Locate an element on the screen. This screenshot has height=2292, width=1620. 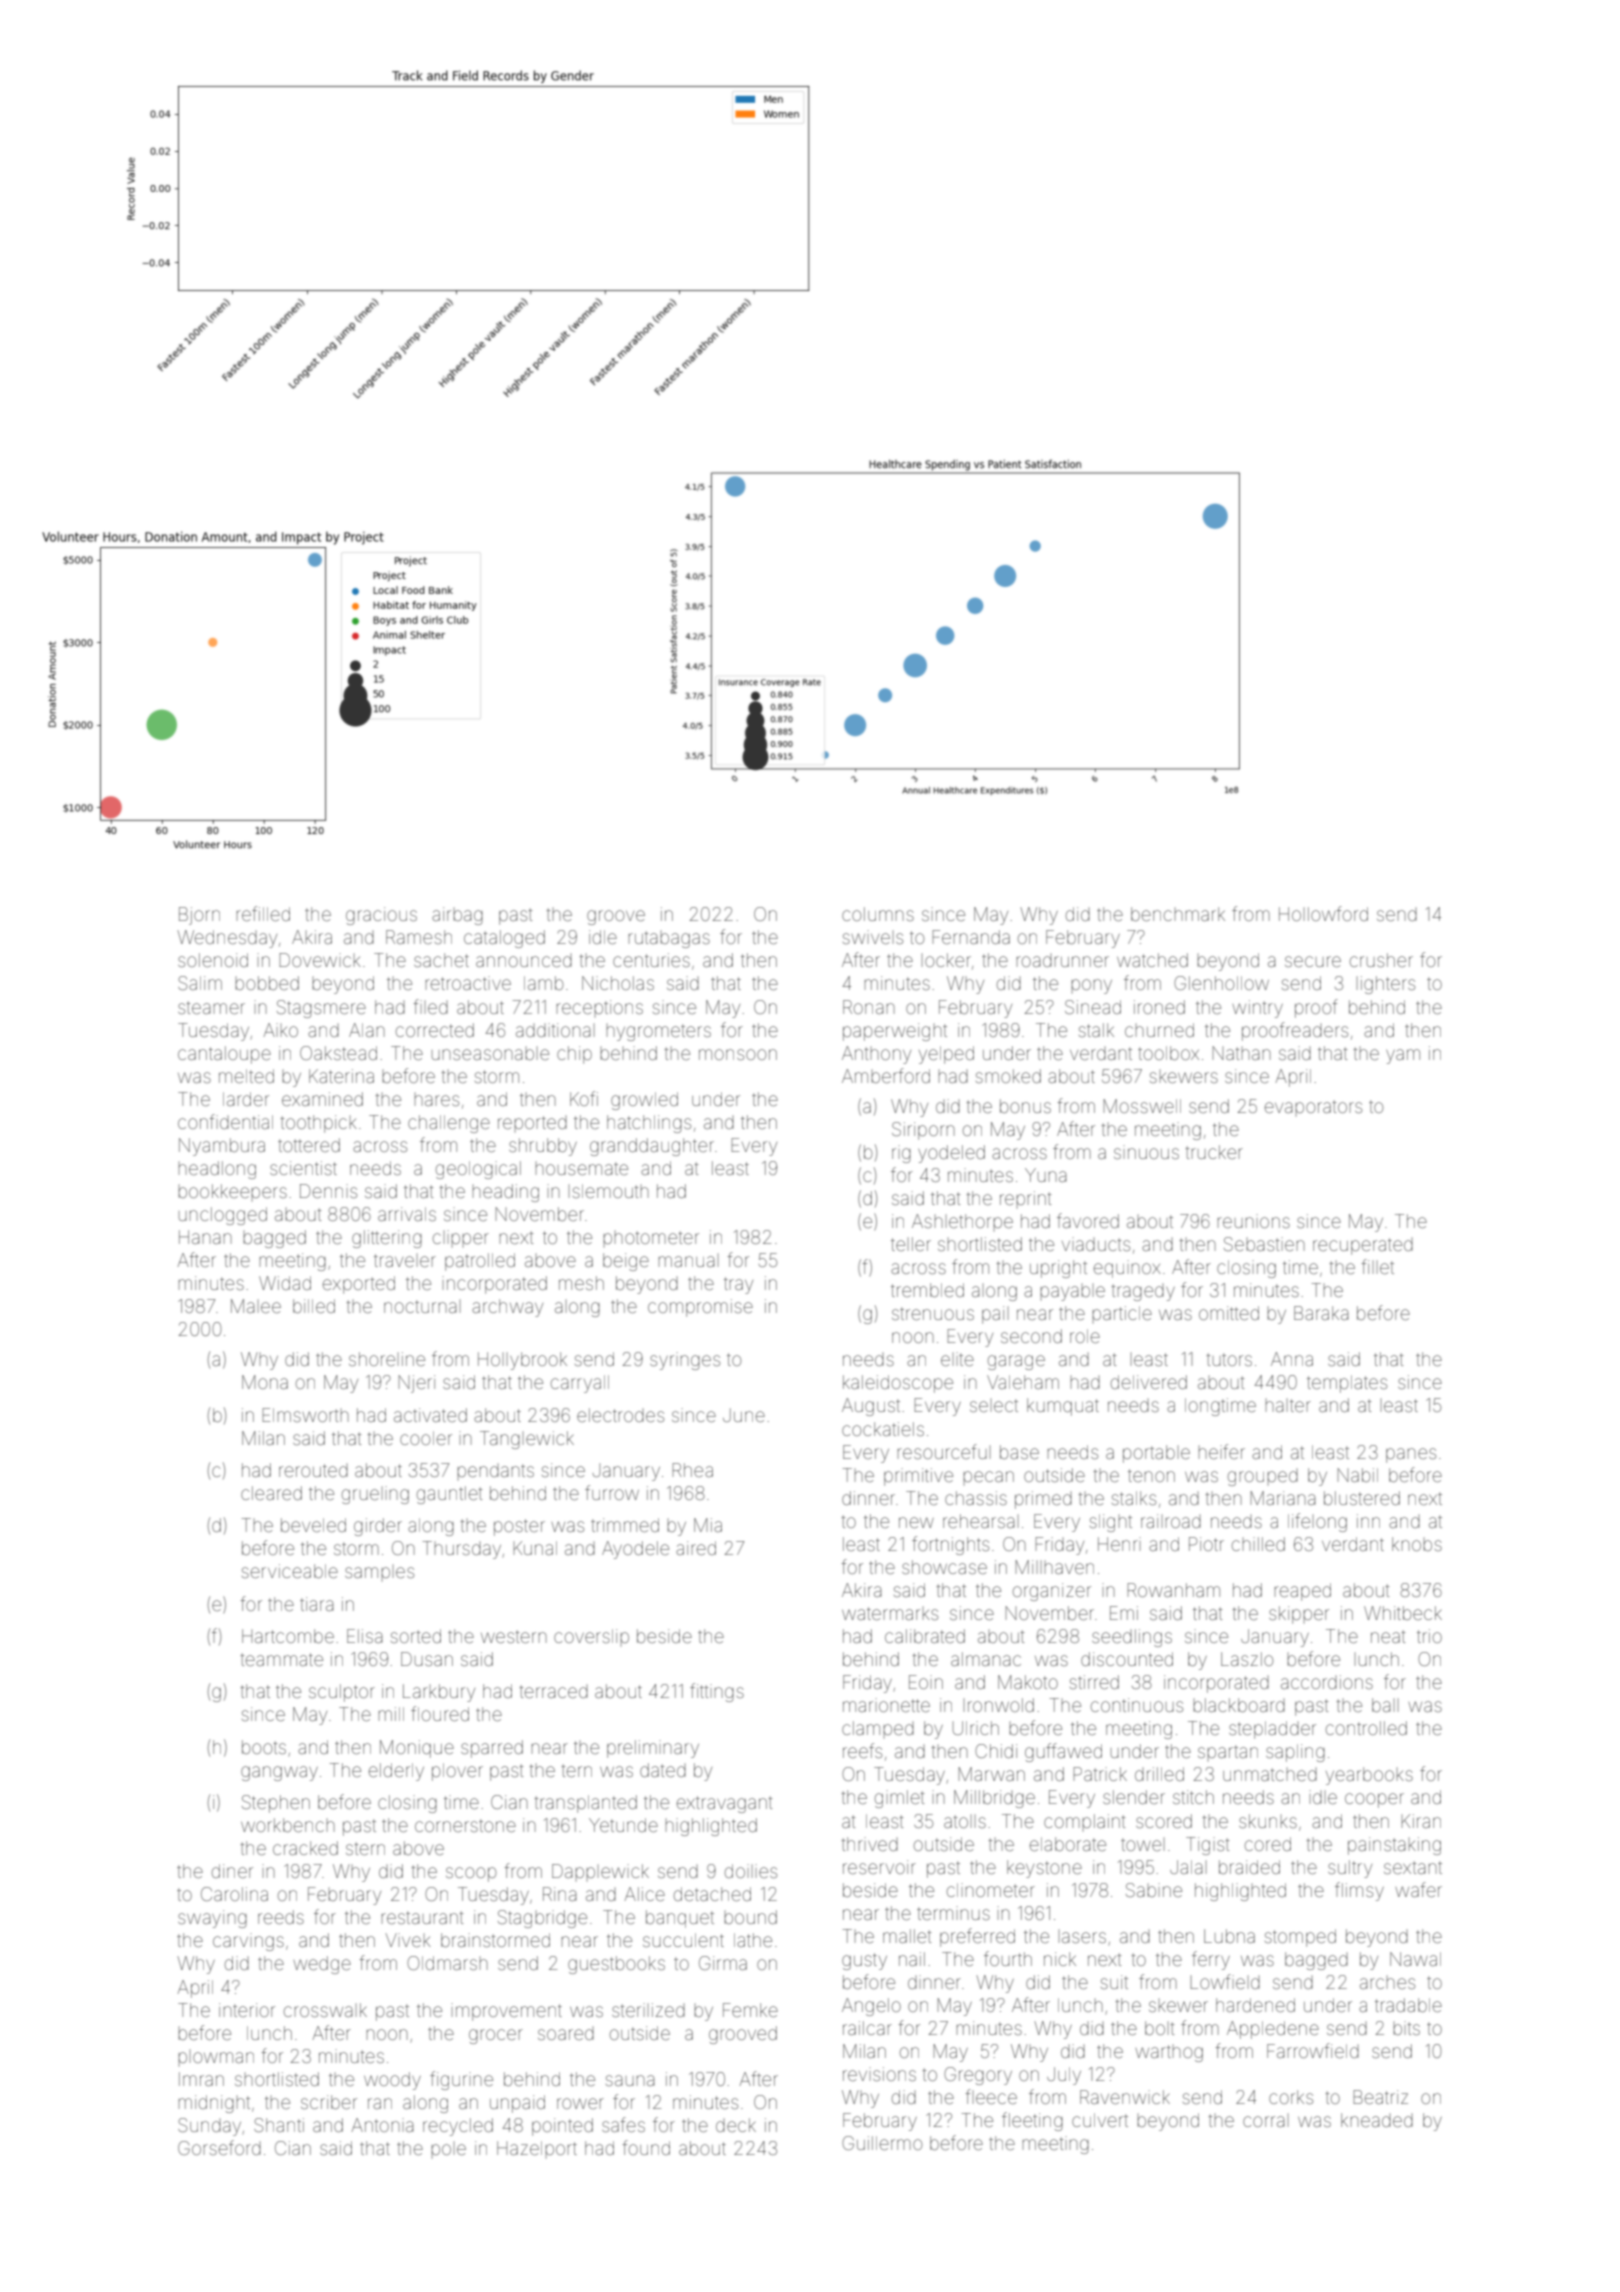
chip is located at coordinates (574, 1055).
